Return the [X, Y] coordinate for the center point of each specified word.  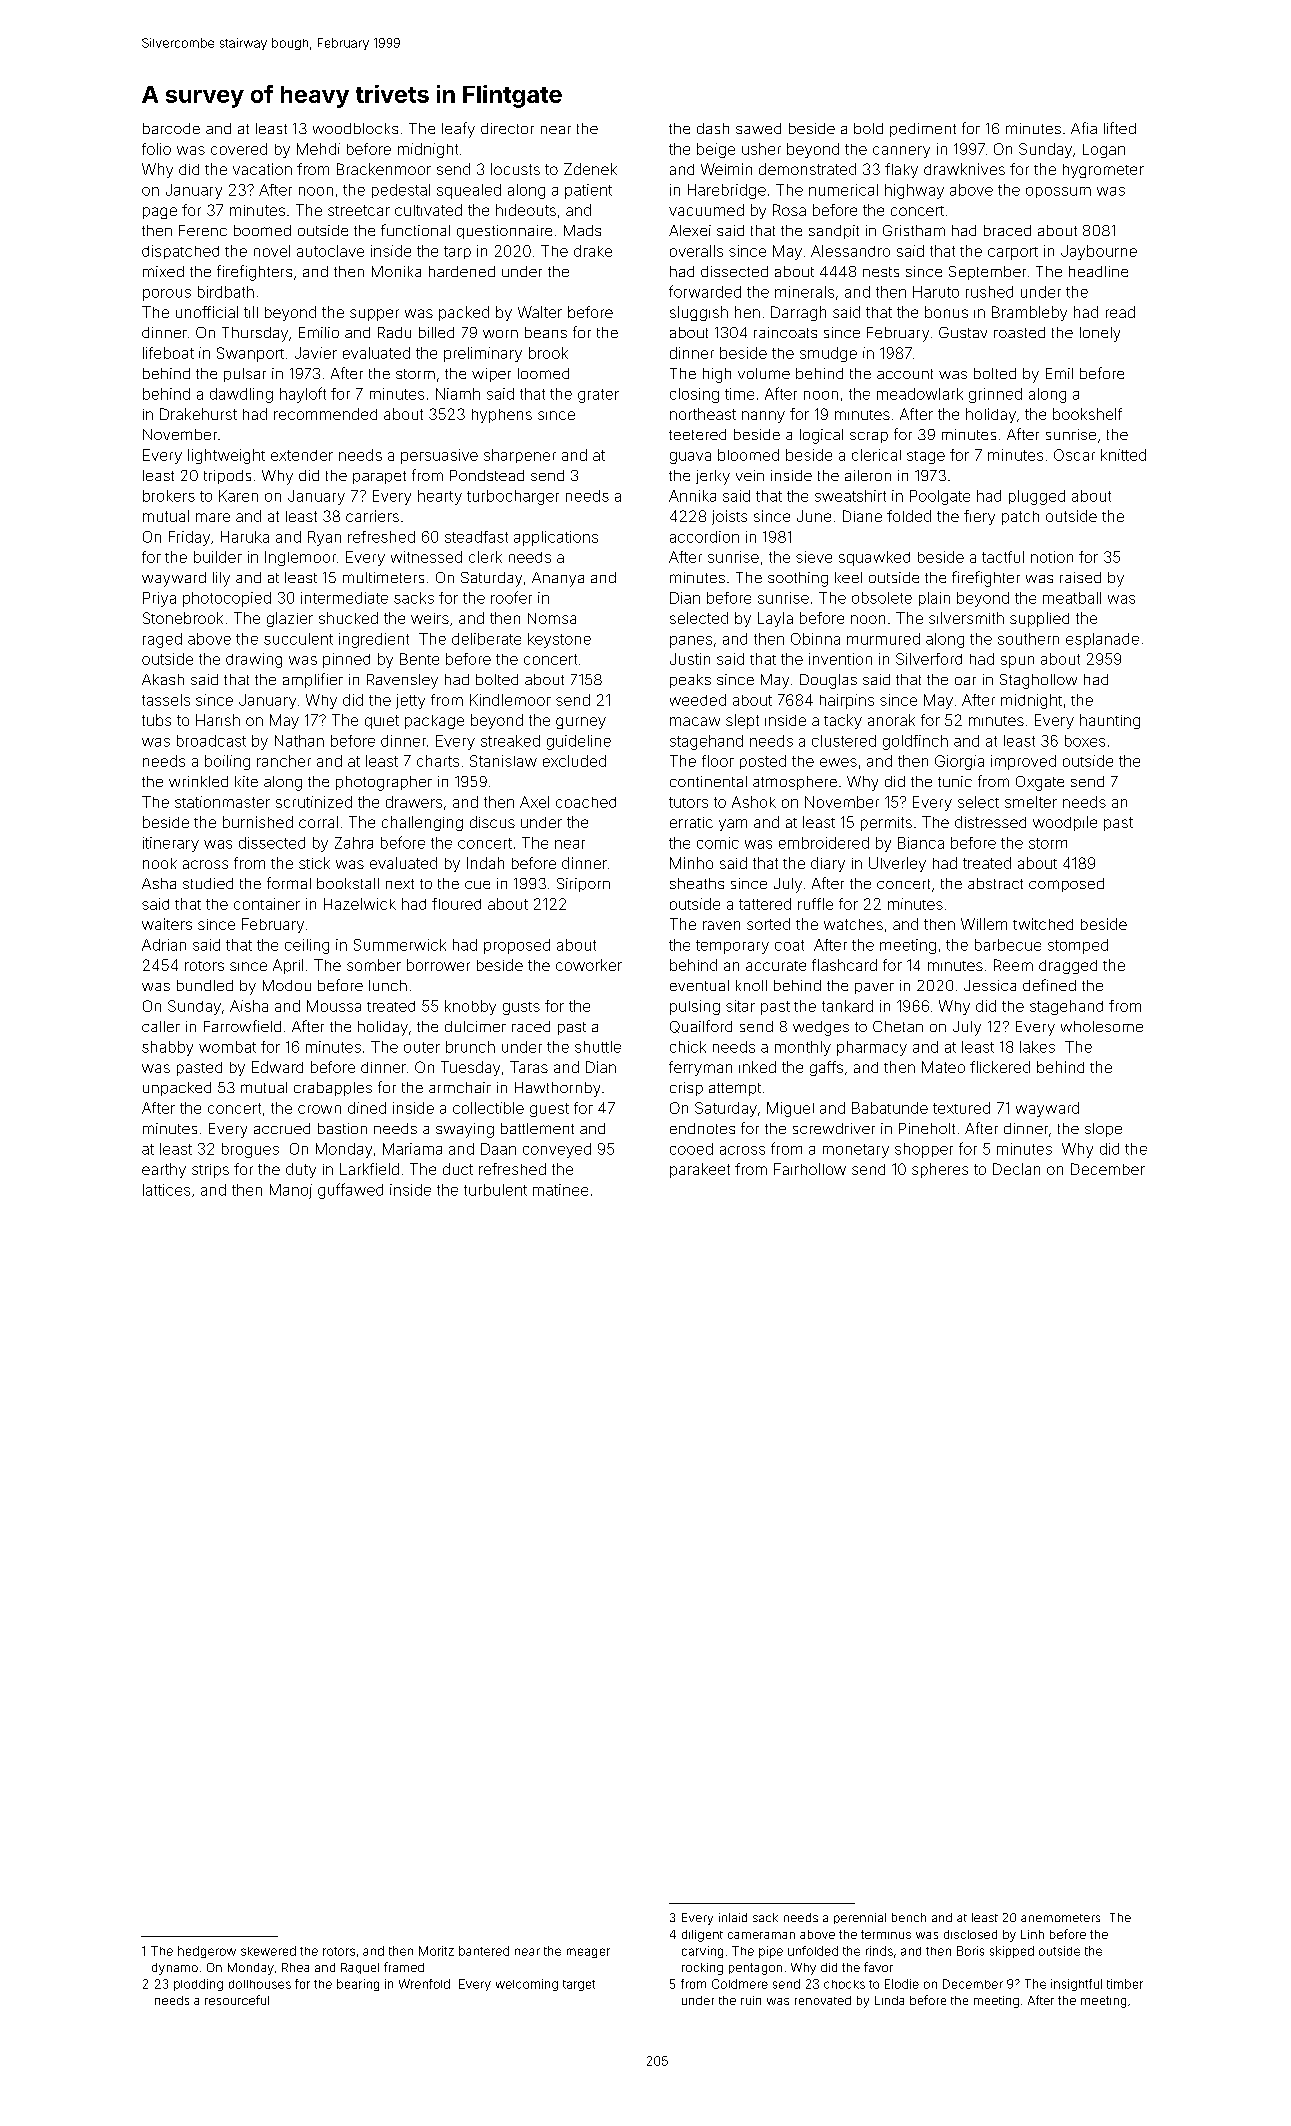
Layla [775, 619]
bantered [484, 1951]
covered [239, 149]
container [267, 904]
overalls [696, 251]
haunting [1110, 721]
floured [456, 904]
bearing [358, 1985]
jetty [410, 701]
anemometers [1060, 1918]
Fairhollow [810, 1169]
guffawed [350, 1191]
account [905, 374]
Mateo [943, 1067]
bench [909, 1917]
